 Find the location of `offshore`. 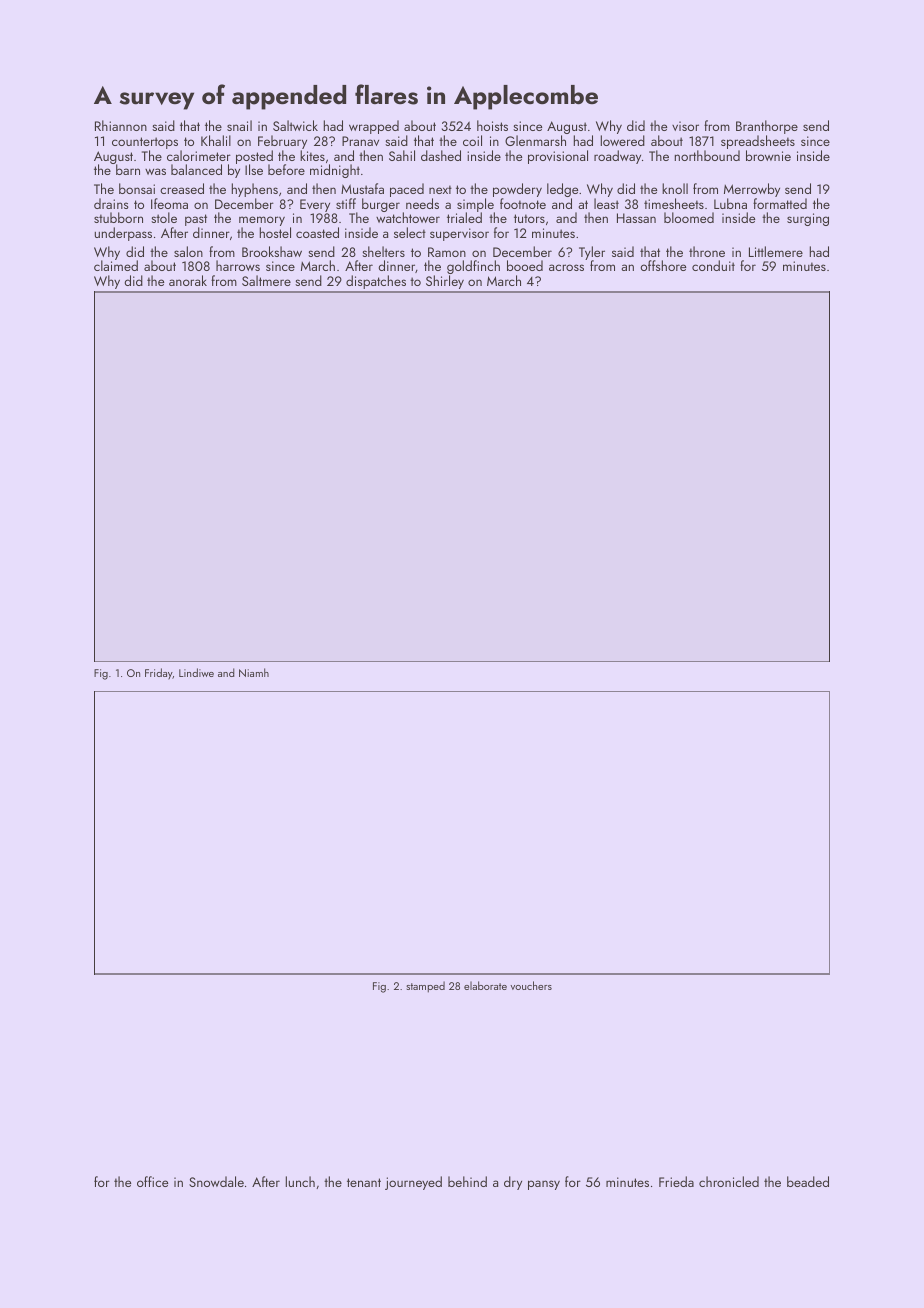

offshore is located at coordinates (663, 265).
